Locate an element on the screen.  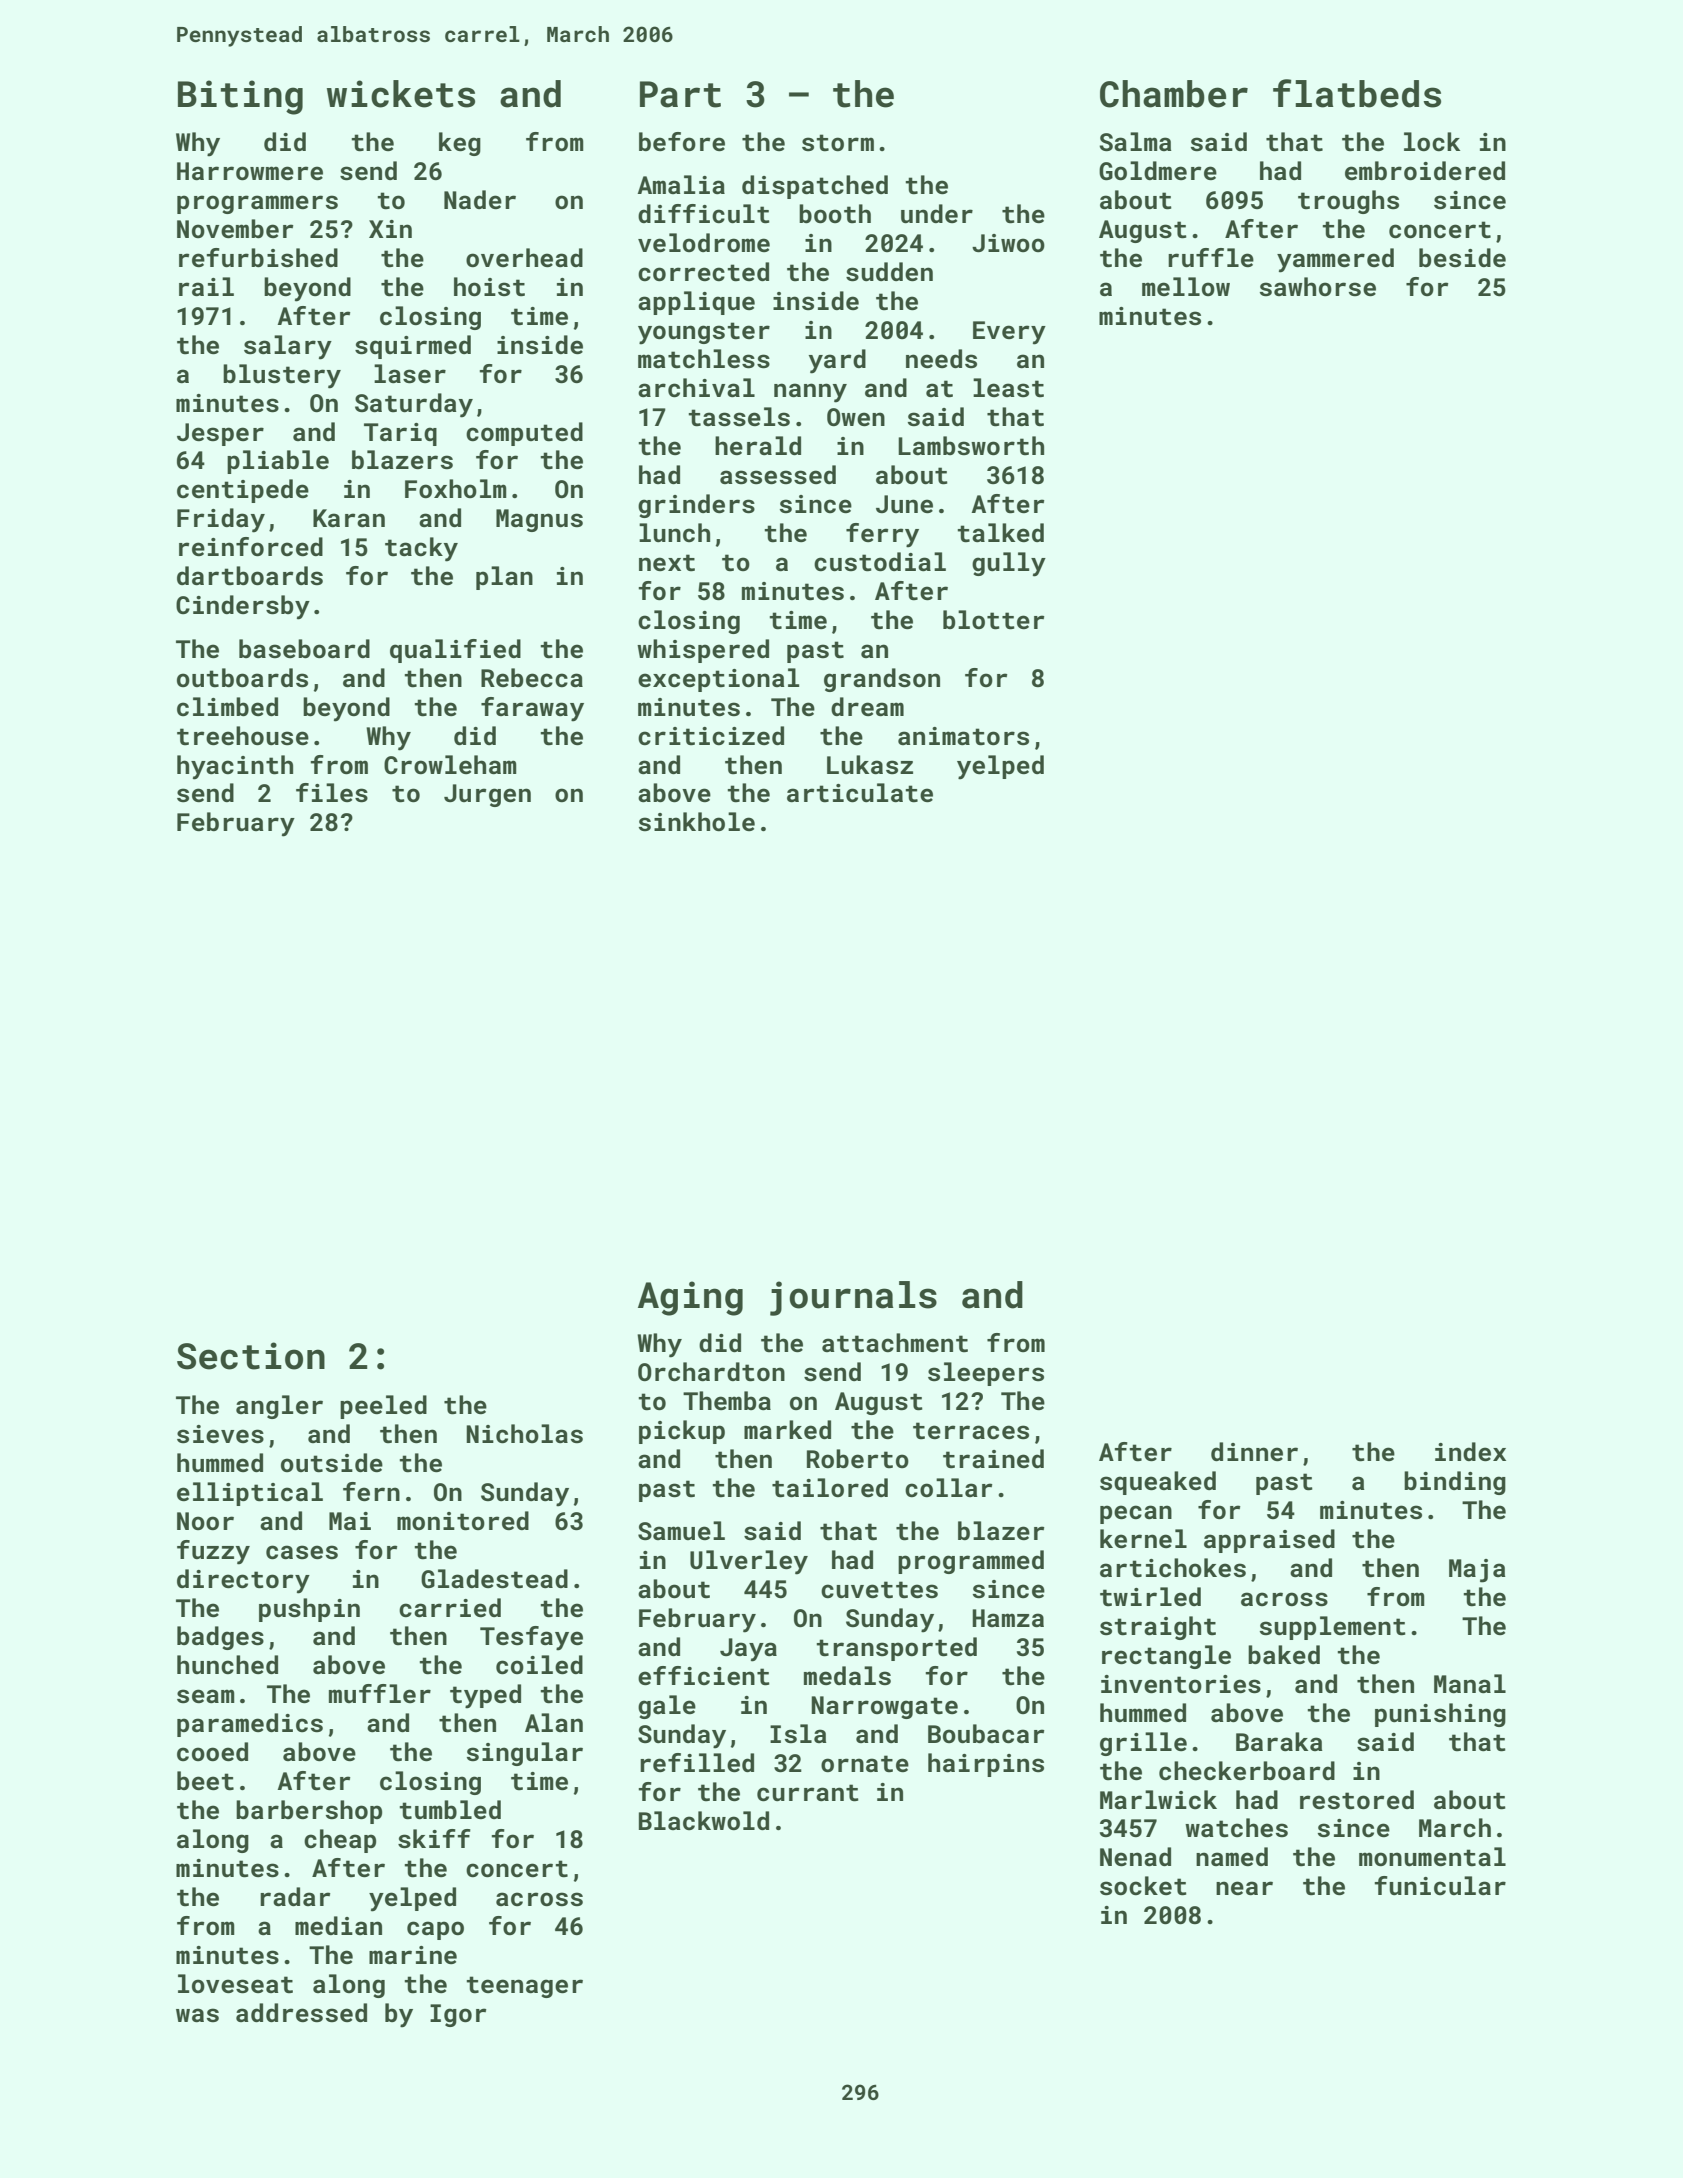
socket is located at coordinates (1143, 1886).
